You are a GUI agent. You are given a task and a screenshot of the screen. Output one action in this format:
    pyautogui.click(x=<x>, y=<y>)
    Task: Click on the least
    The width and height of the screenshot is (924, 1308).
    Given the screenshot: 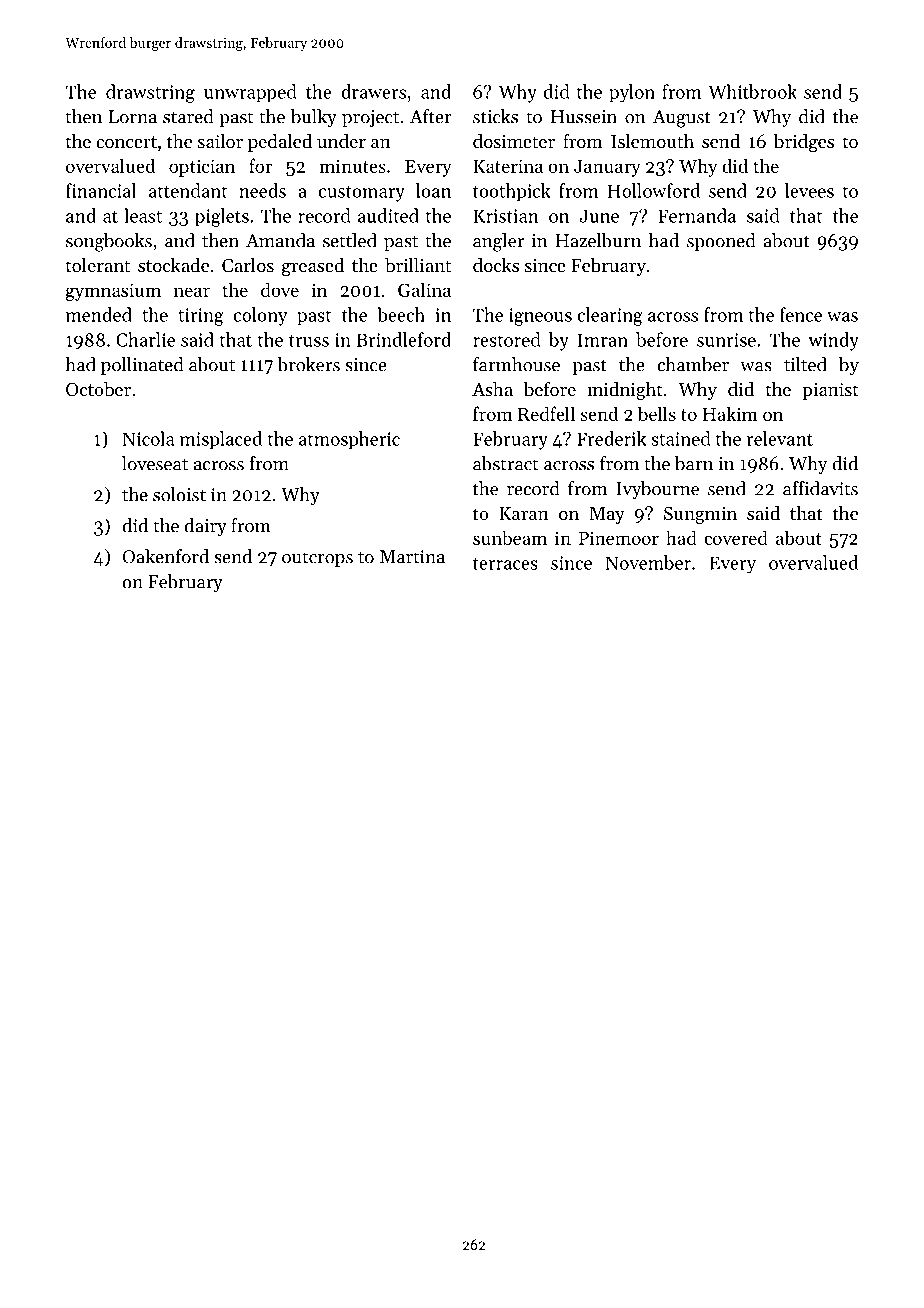 What is the action you would take?
    pyautogui.click(x=143, y=215)
